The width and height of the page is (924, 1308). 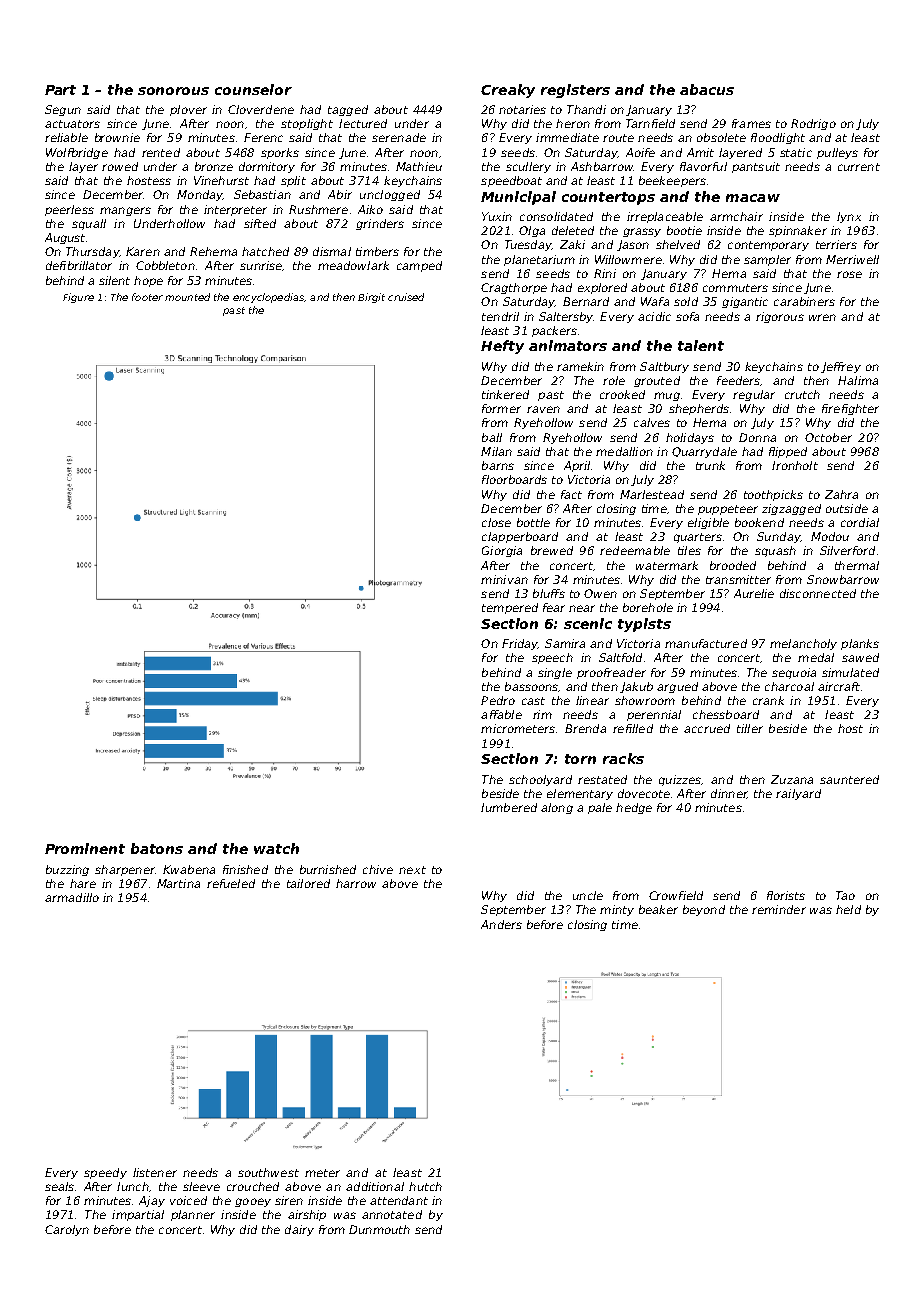 I want to click on footer, so click(x=147, y=297).
